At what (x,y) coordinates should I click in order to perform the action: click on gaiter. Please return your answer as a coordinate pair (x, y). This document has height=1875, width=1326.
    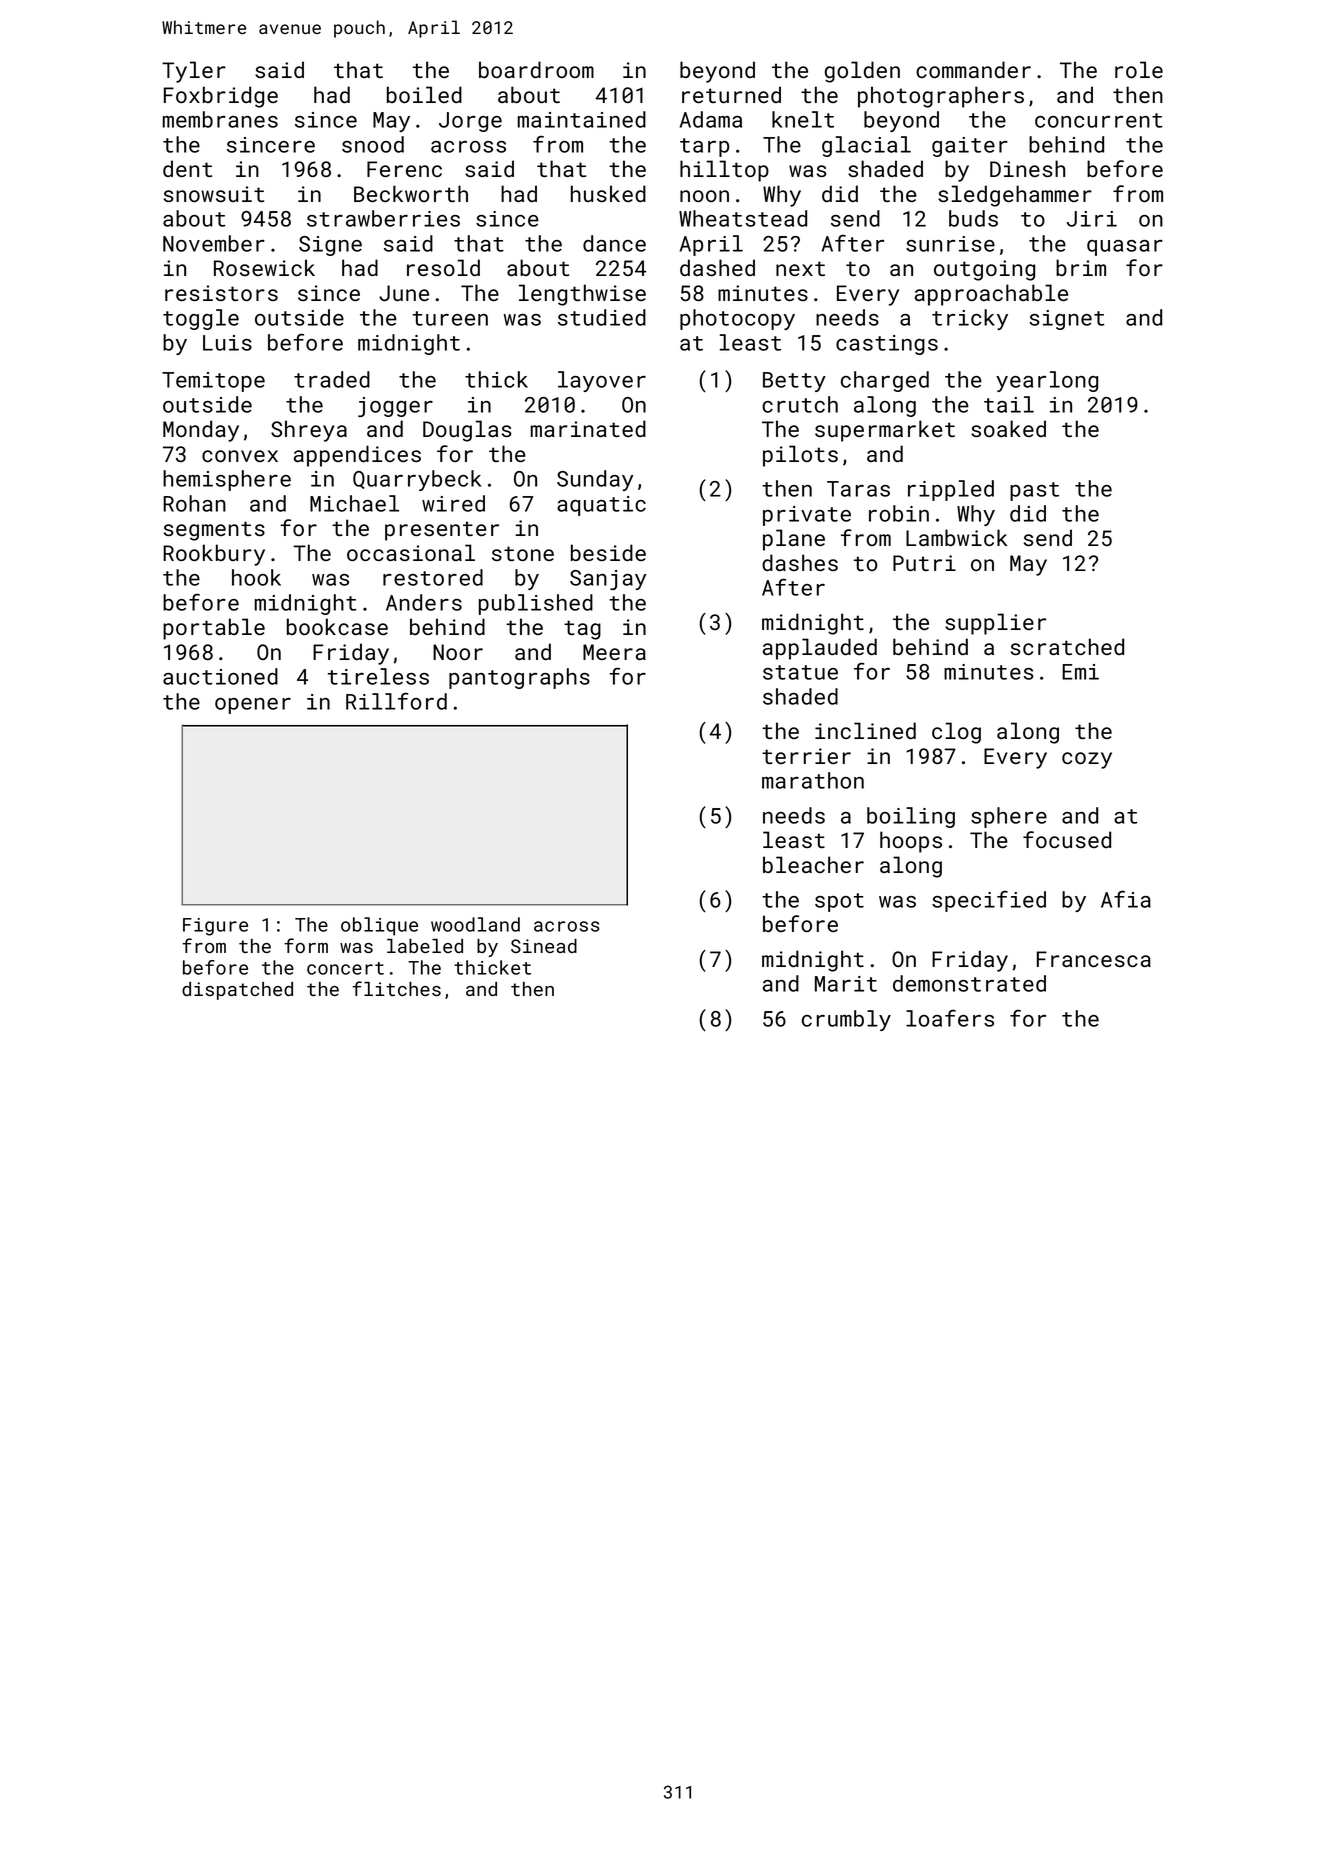
    Looking at the image, I should click on (970, 147).
